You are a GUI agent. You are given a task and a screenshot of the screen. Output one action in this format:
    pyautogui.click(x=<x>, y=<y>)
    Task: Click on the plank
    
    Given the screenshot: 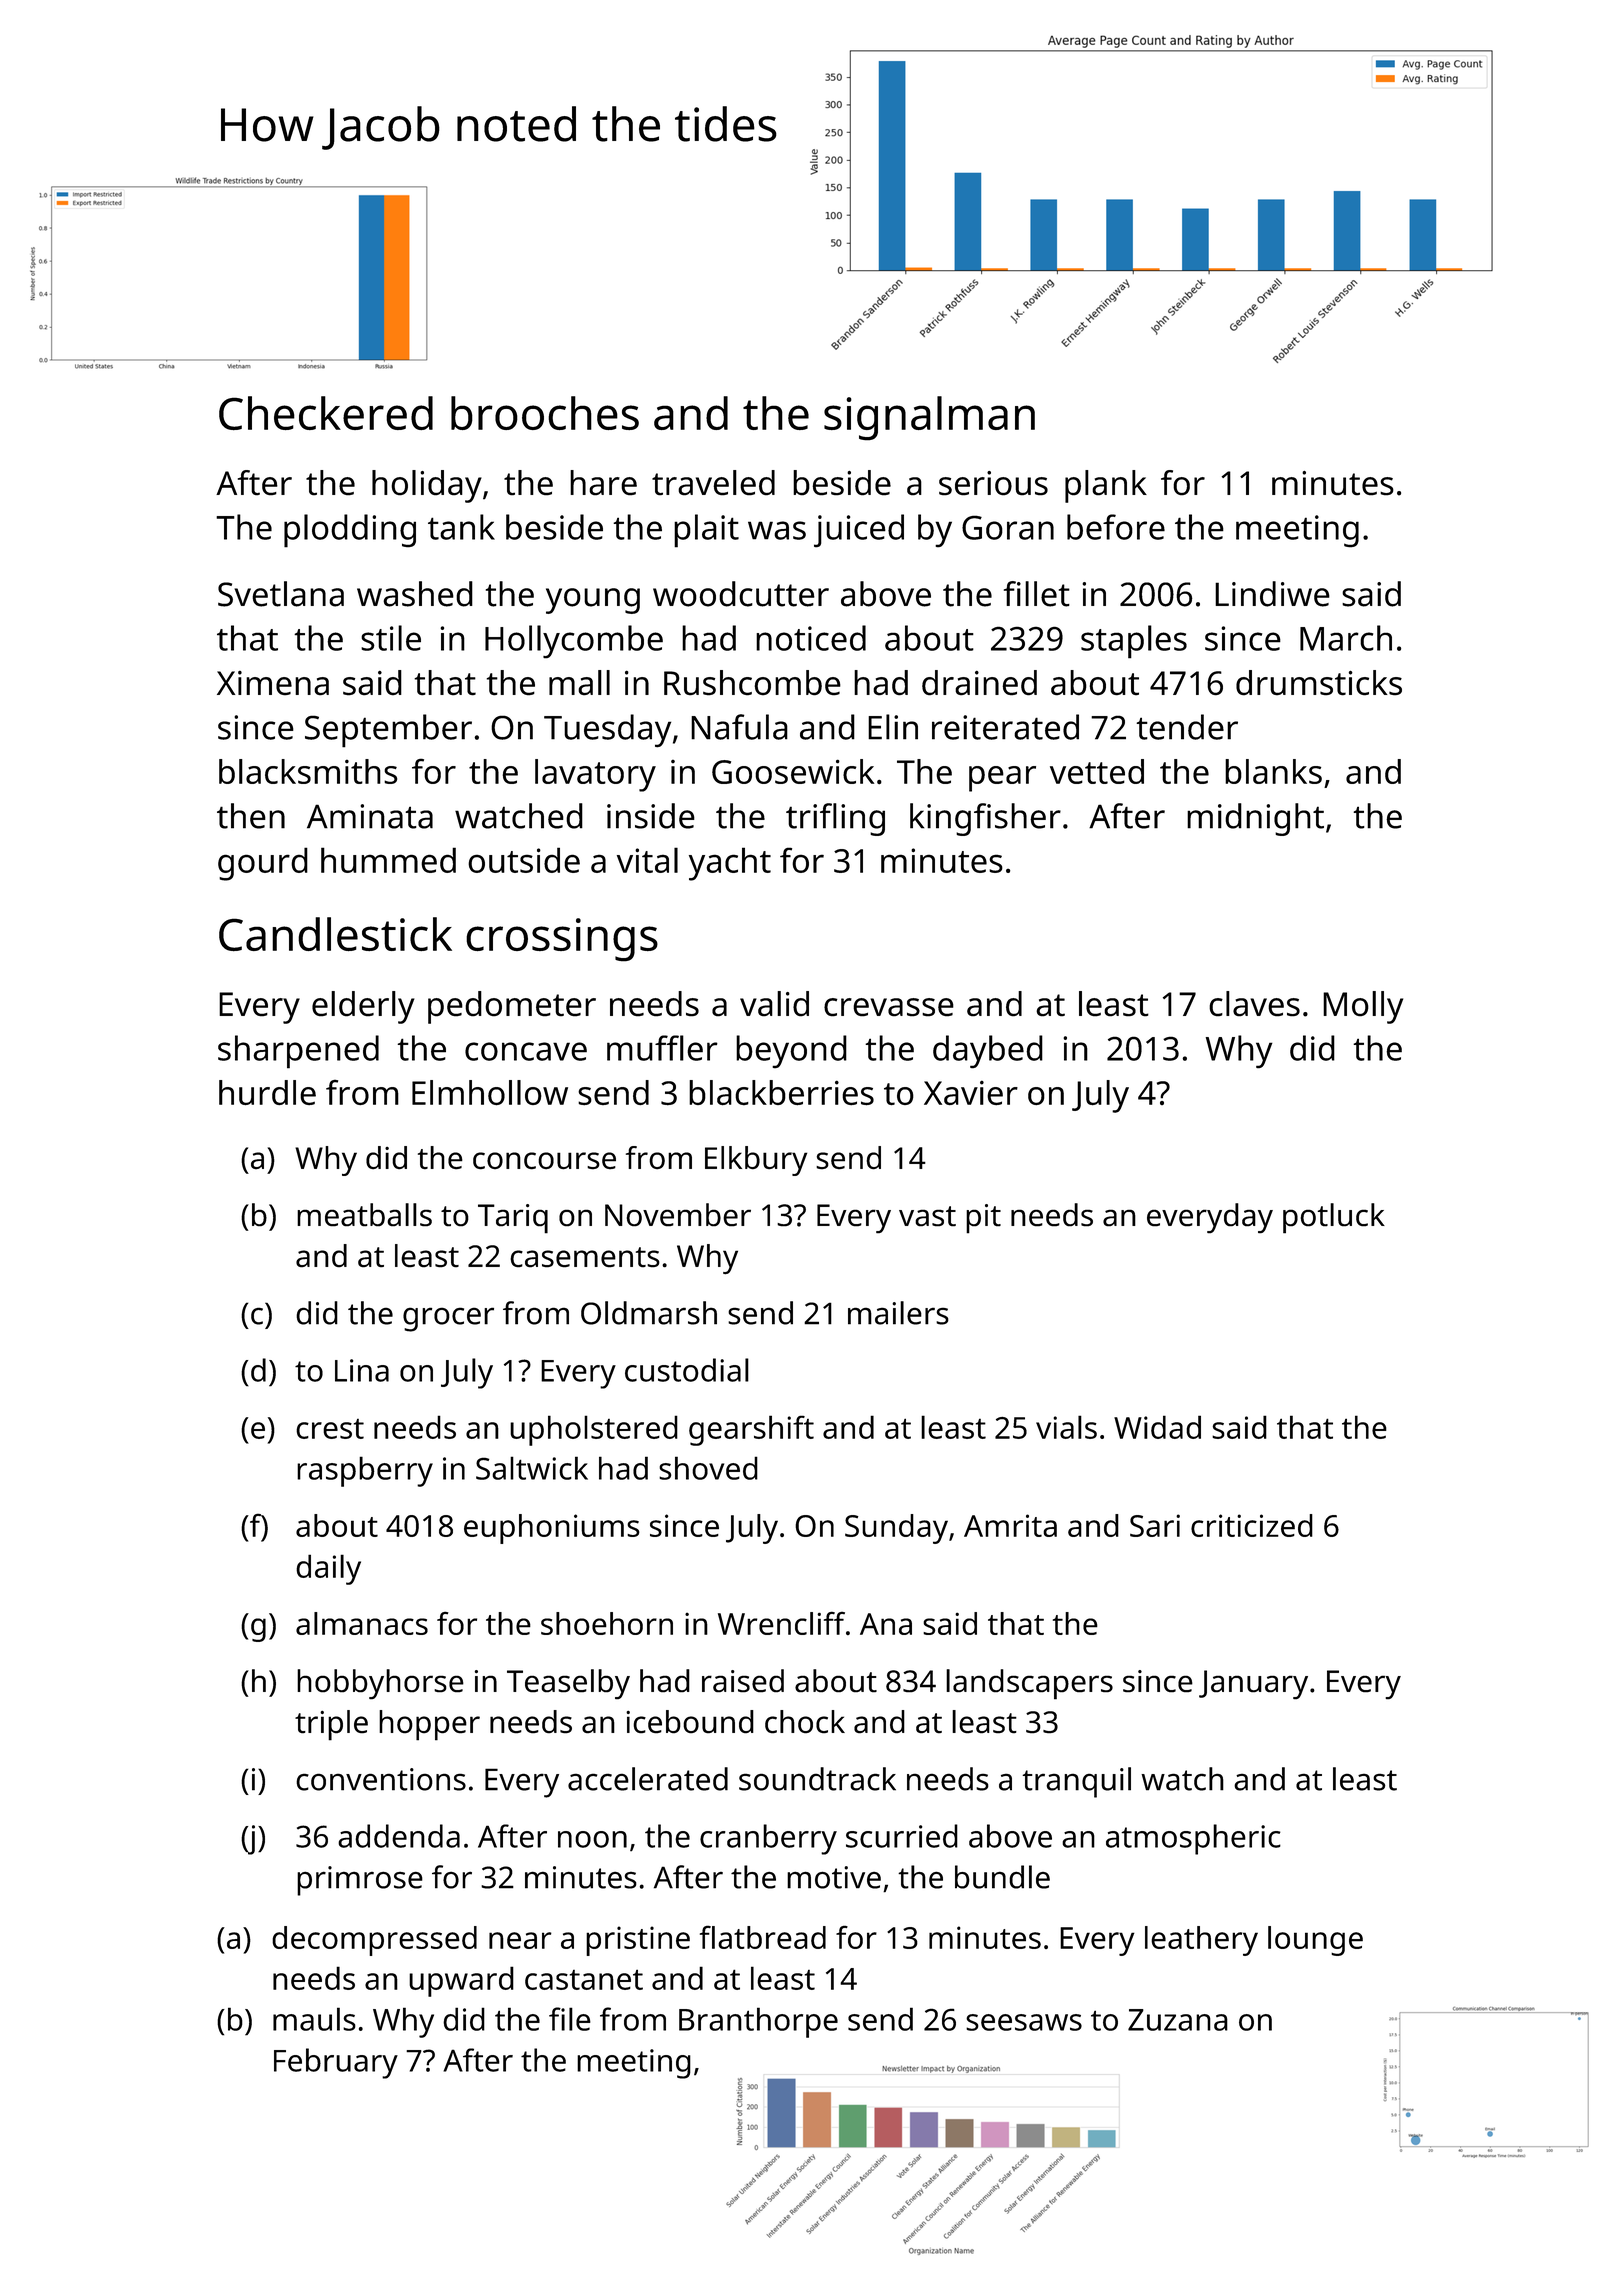 What is the action you would take?
    pyautogui.click(x=1106, y=486)
